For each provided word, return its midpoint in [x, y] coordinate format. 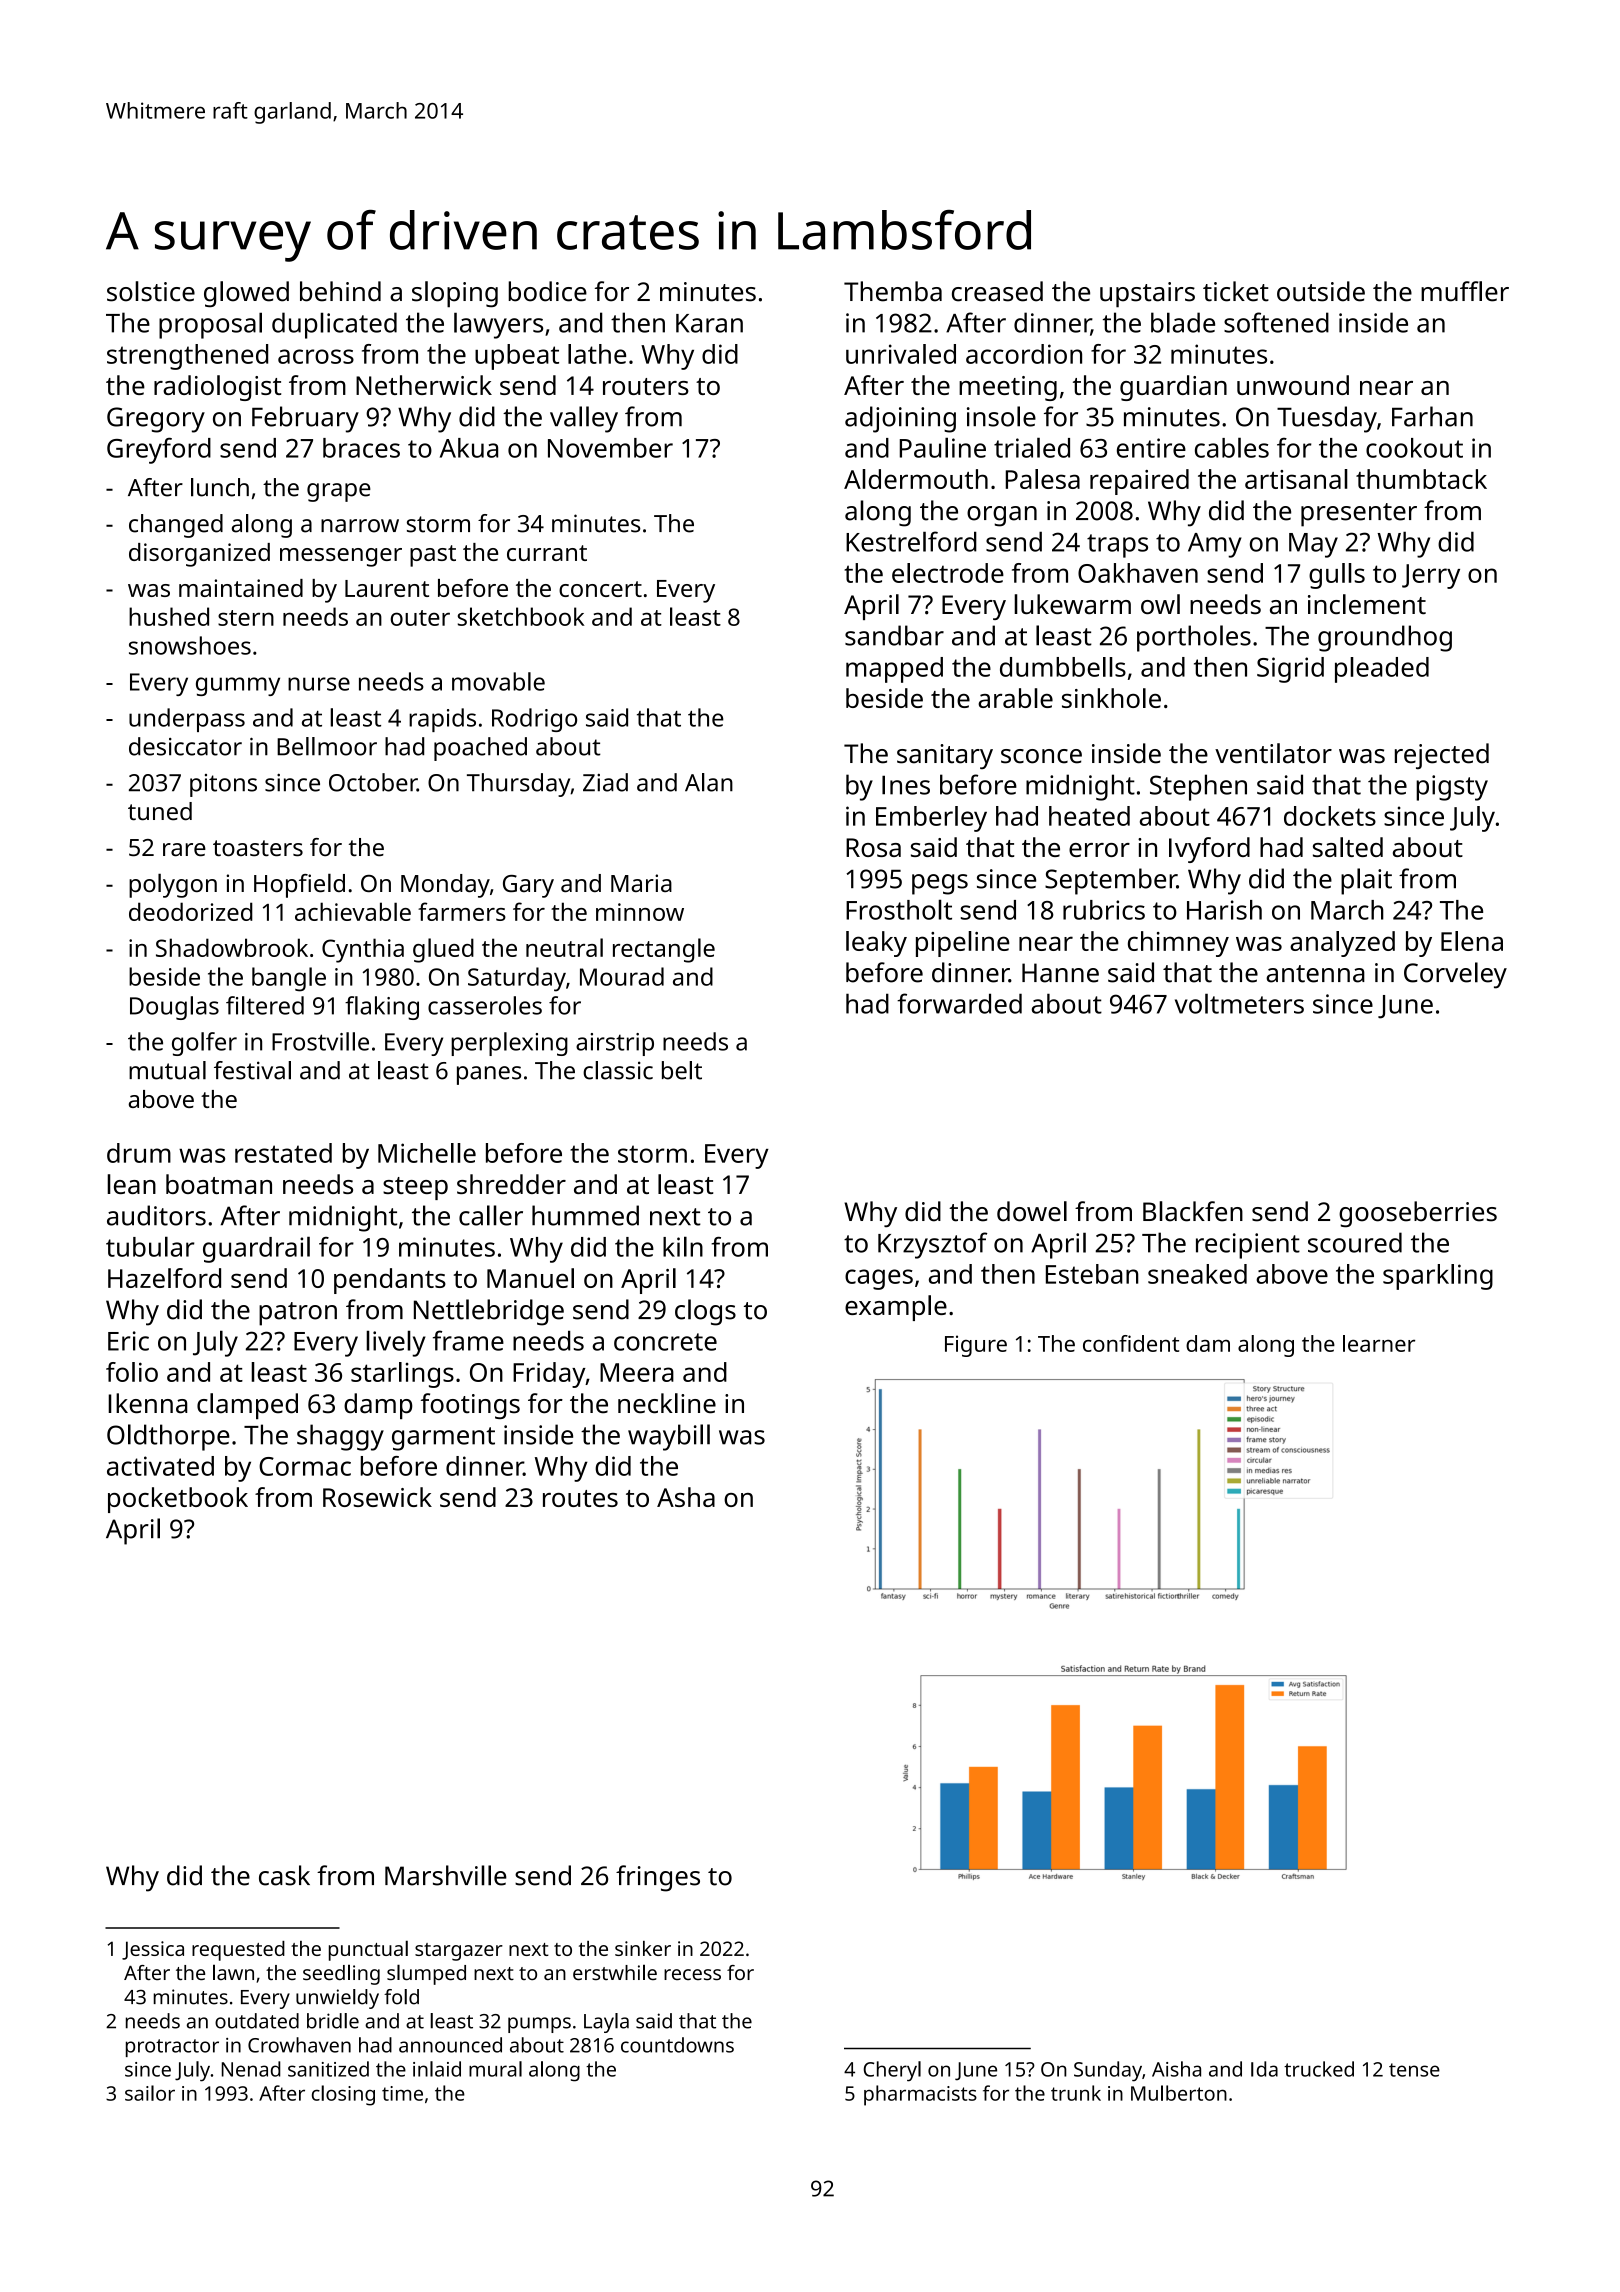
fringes [658, 1878]
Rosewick [377, 1497]
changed [176, 526]
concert [600, 589]
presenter [1359, 515]
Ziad [605, 782]
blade [1183, 322]
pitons [223, 785]
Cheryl [892, 2071]
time [402, 2093]
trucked [1319, 2069]
